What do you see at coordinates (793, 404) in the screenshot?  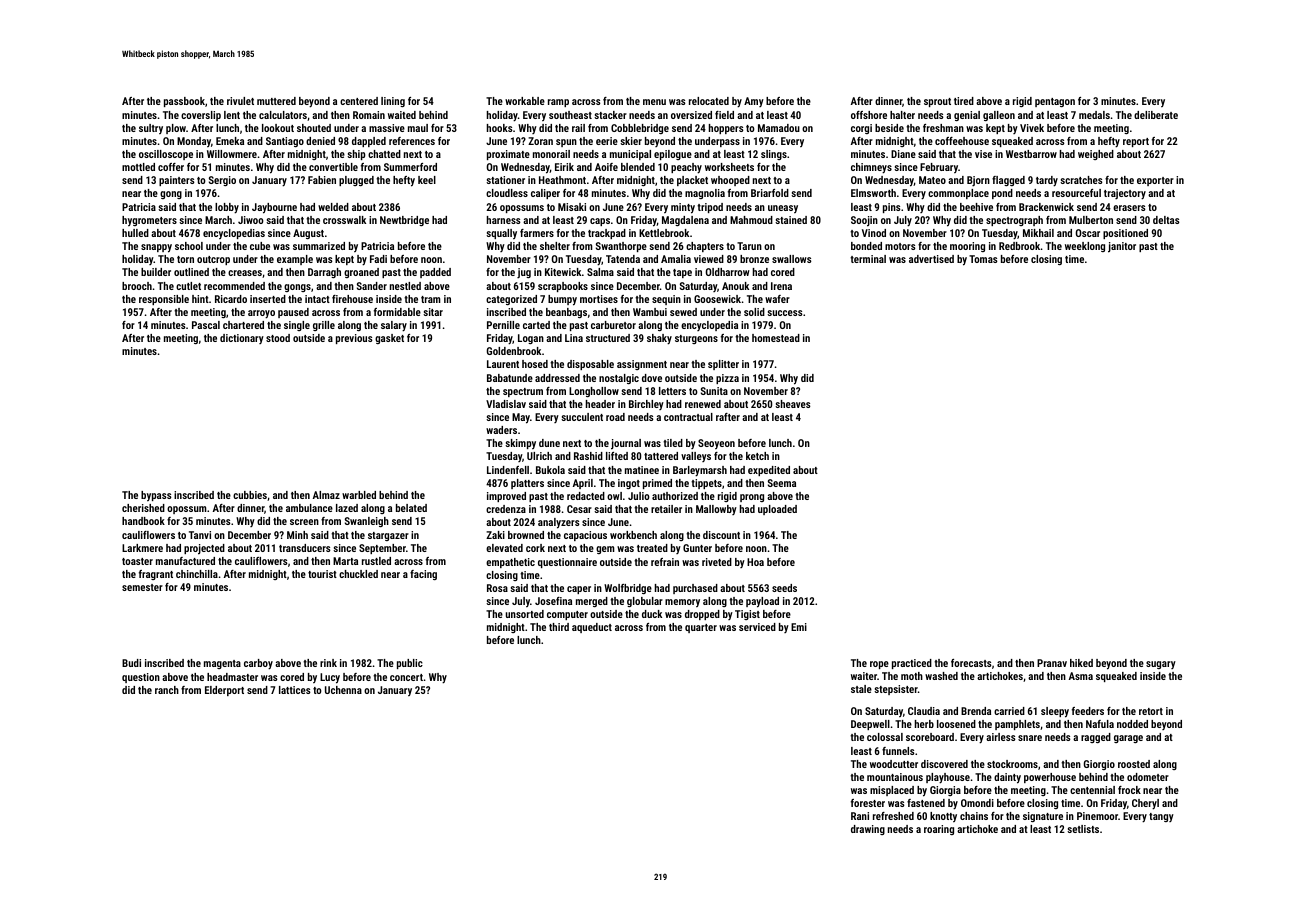 I see `sheaves` at bounding box center [793, 404].
